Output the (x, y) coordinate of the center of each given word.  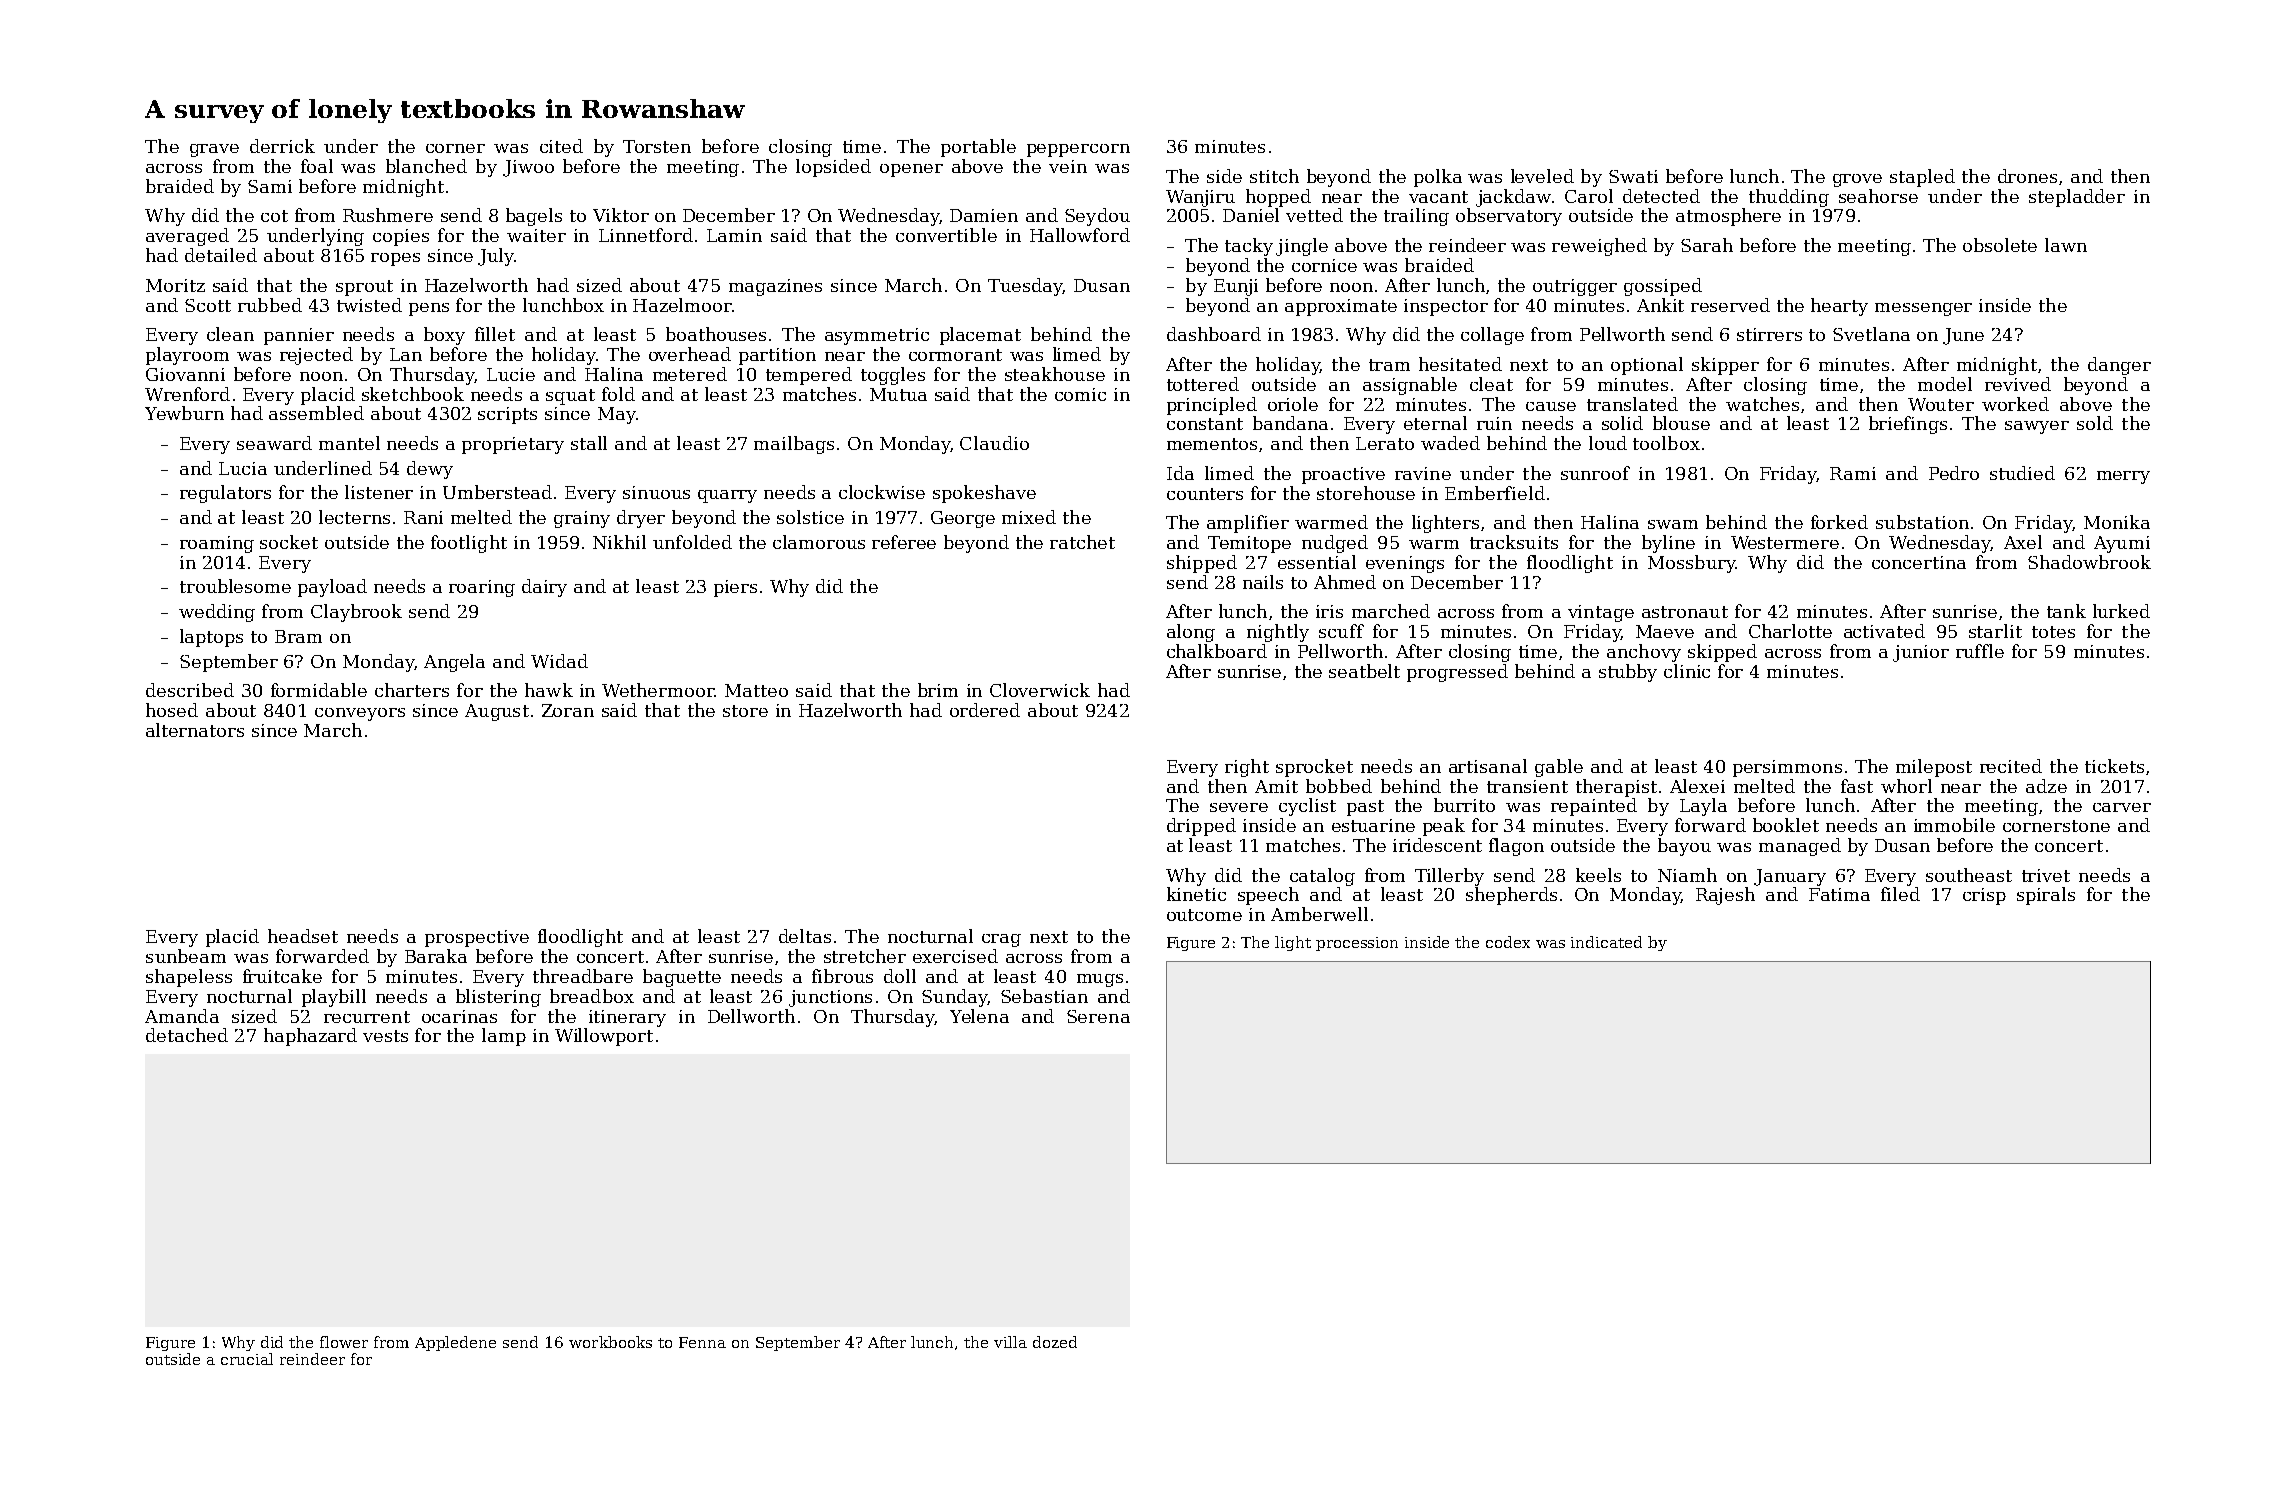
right (1247, 768)
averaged (187, 237)
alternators (195, 730)
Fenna (702, 1342)
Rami (1853, 473)
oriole (1293, 404)
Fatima (1839, 894)
